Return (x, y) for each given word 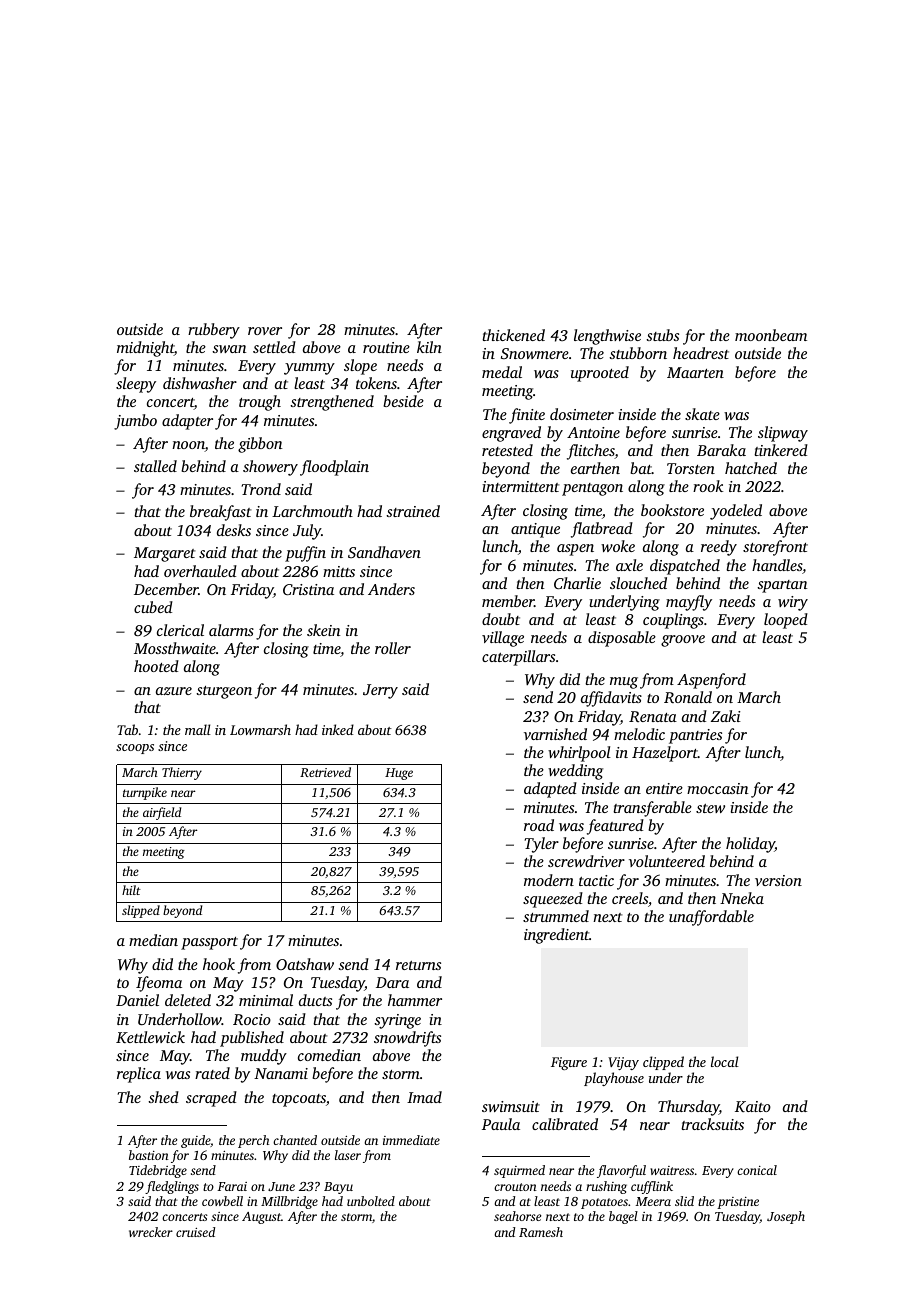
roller (393, 648)
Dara (392, 982)
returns (418, 965)
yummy (309, 369)
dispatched (685, 567)
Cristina (308, 589)
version (778, 880)
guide (195, 1141)
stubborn (638, 353)
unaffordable (711, 918)
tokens (376, 383)
